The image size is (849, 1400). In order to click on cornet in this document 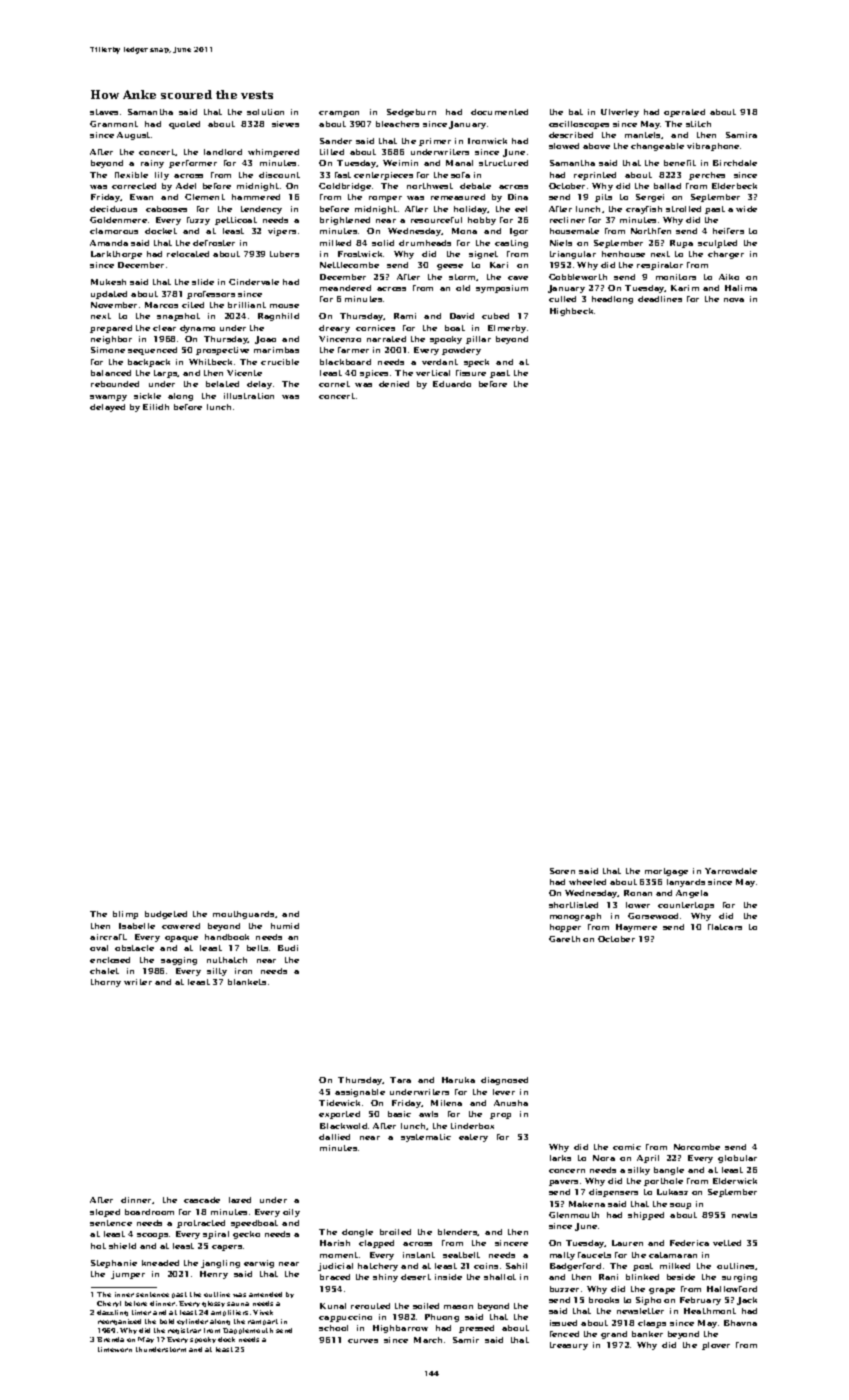, I will do `click(334, 384)`.
